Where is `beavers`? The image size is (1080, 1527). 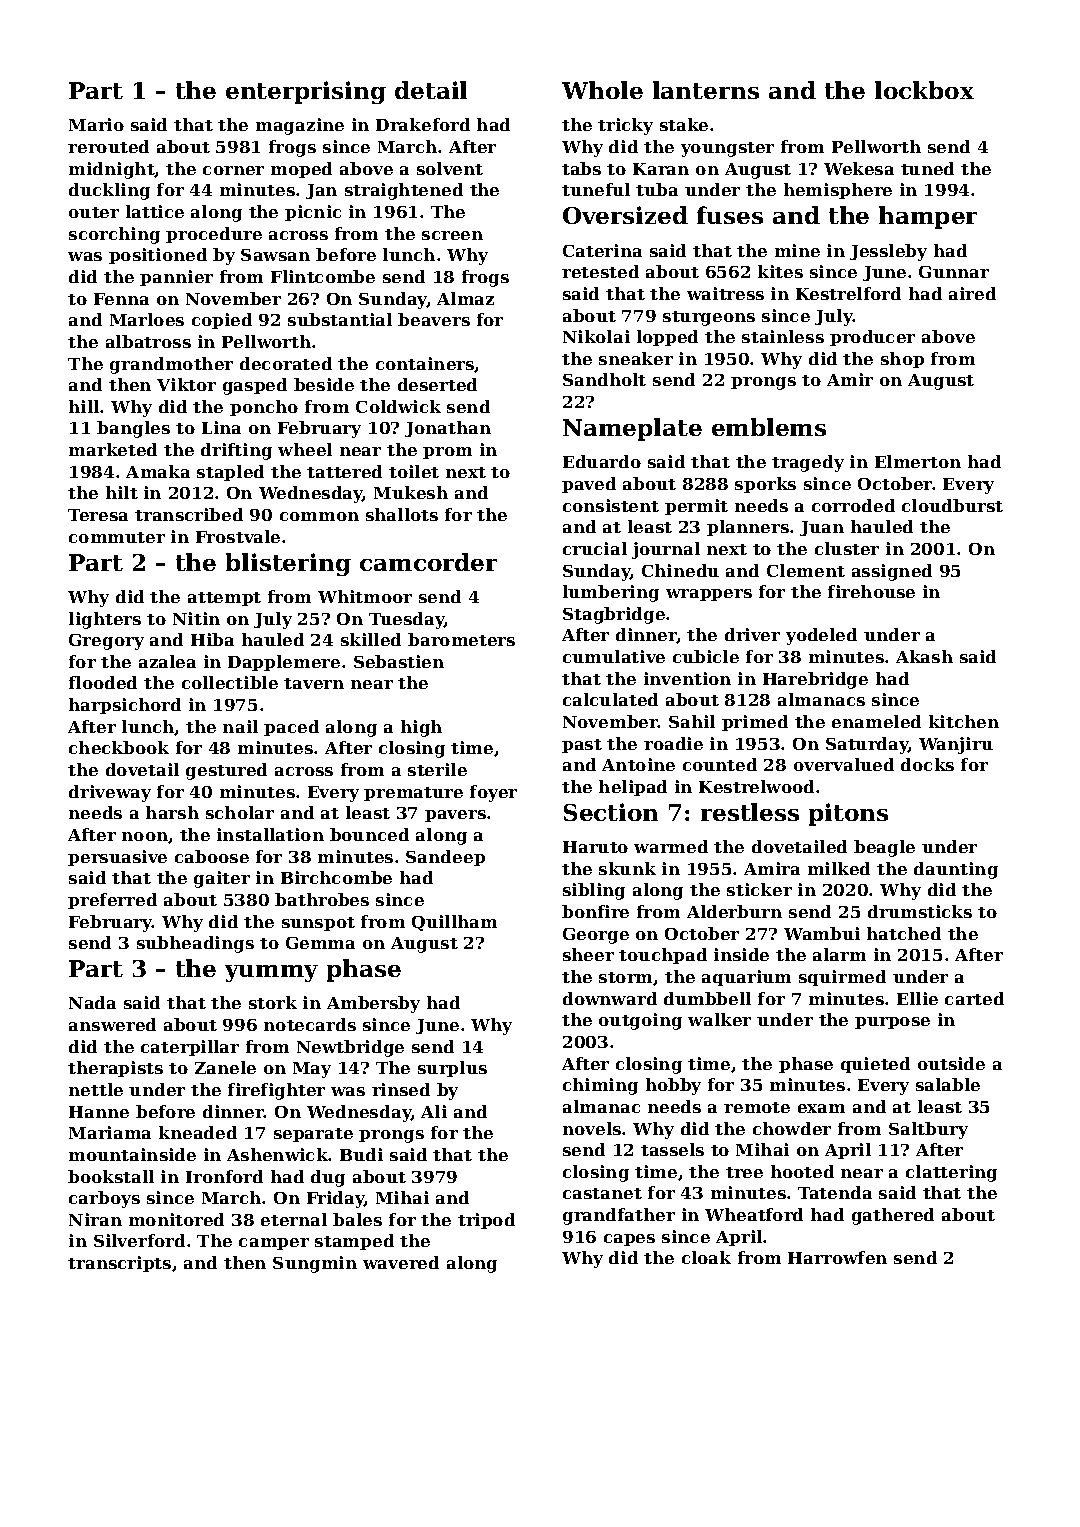
beavers is located at coordinates (434, 319).
